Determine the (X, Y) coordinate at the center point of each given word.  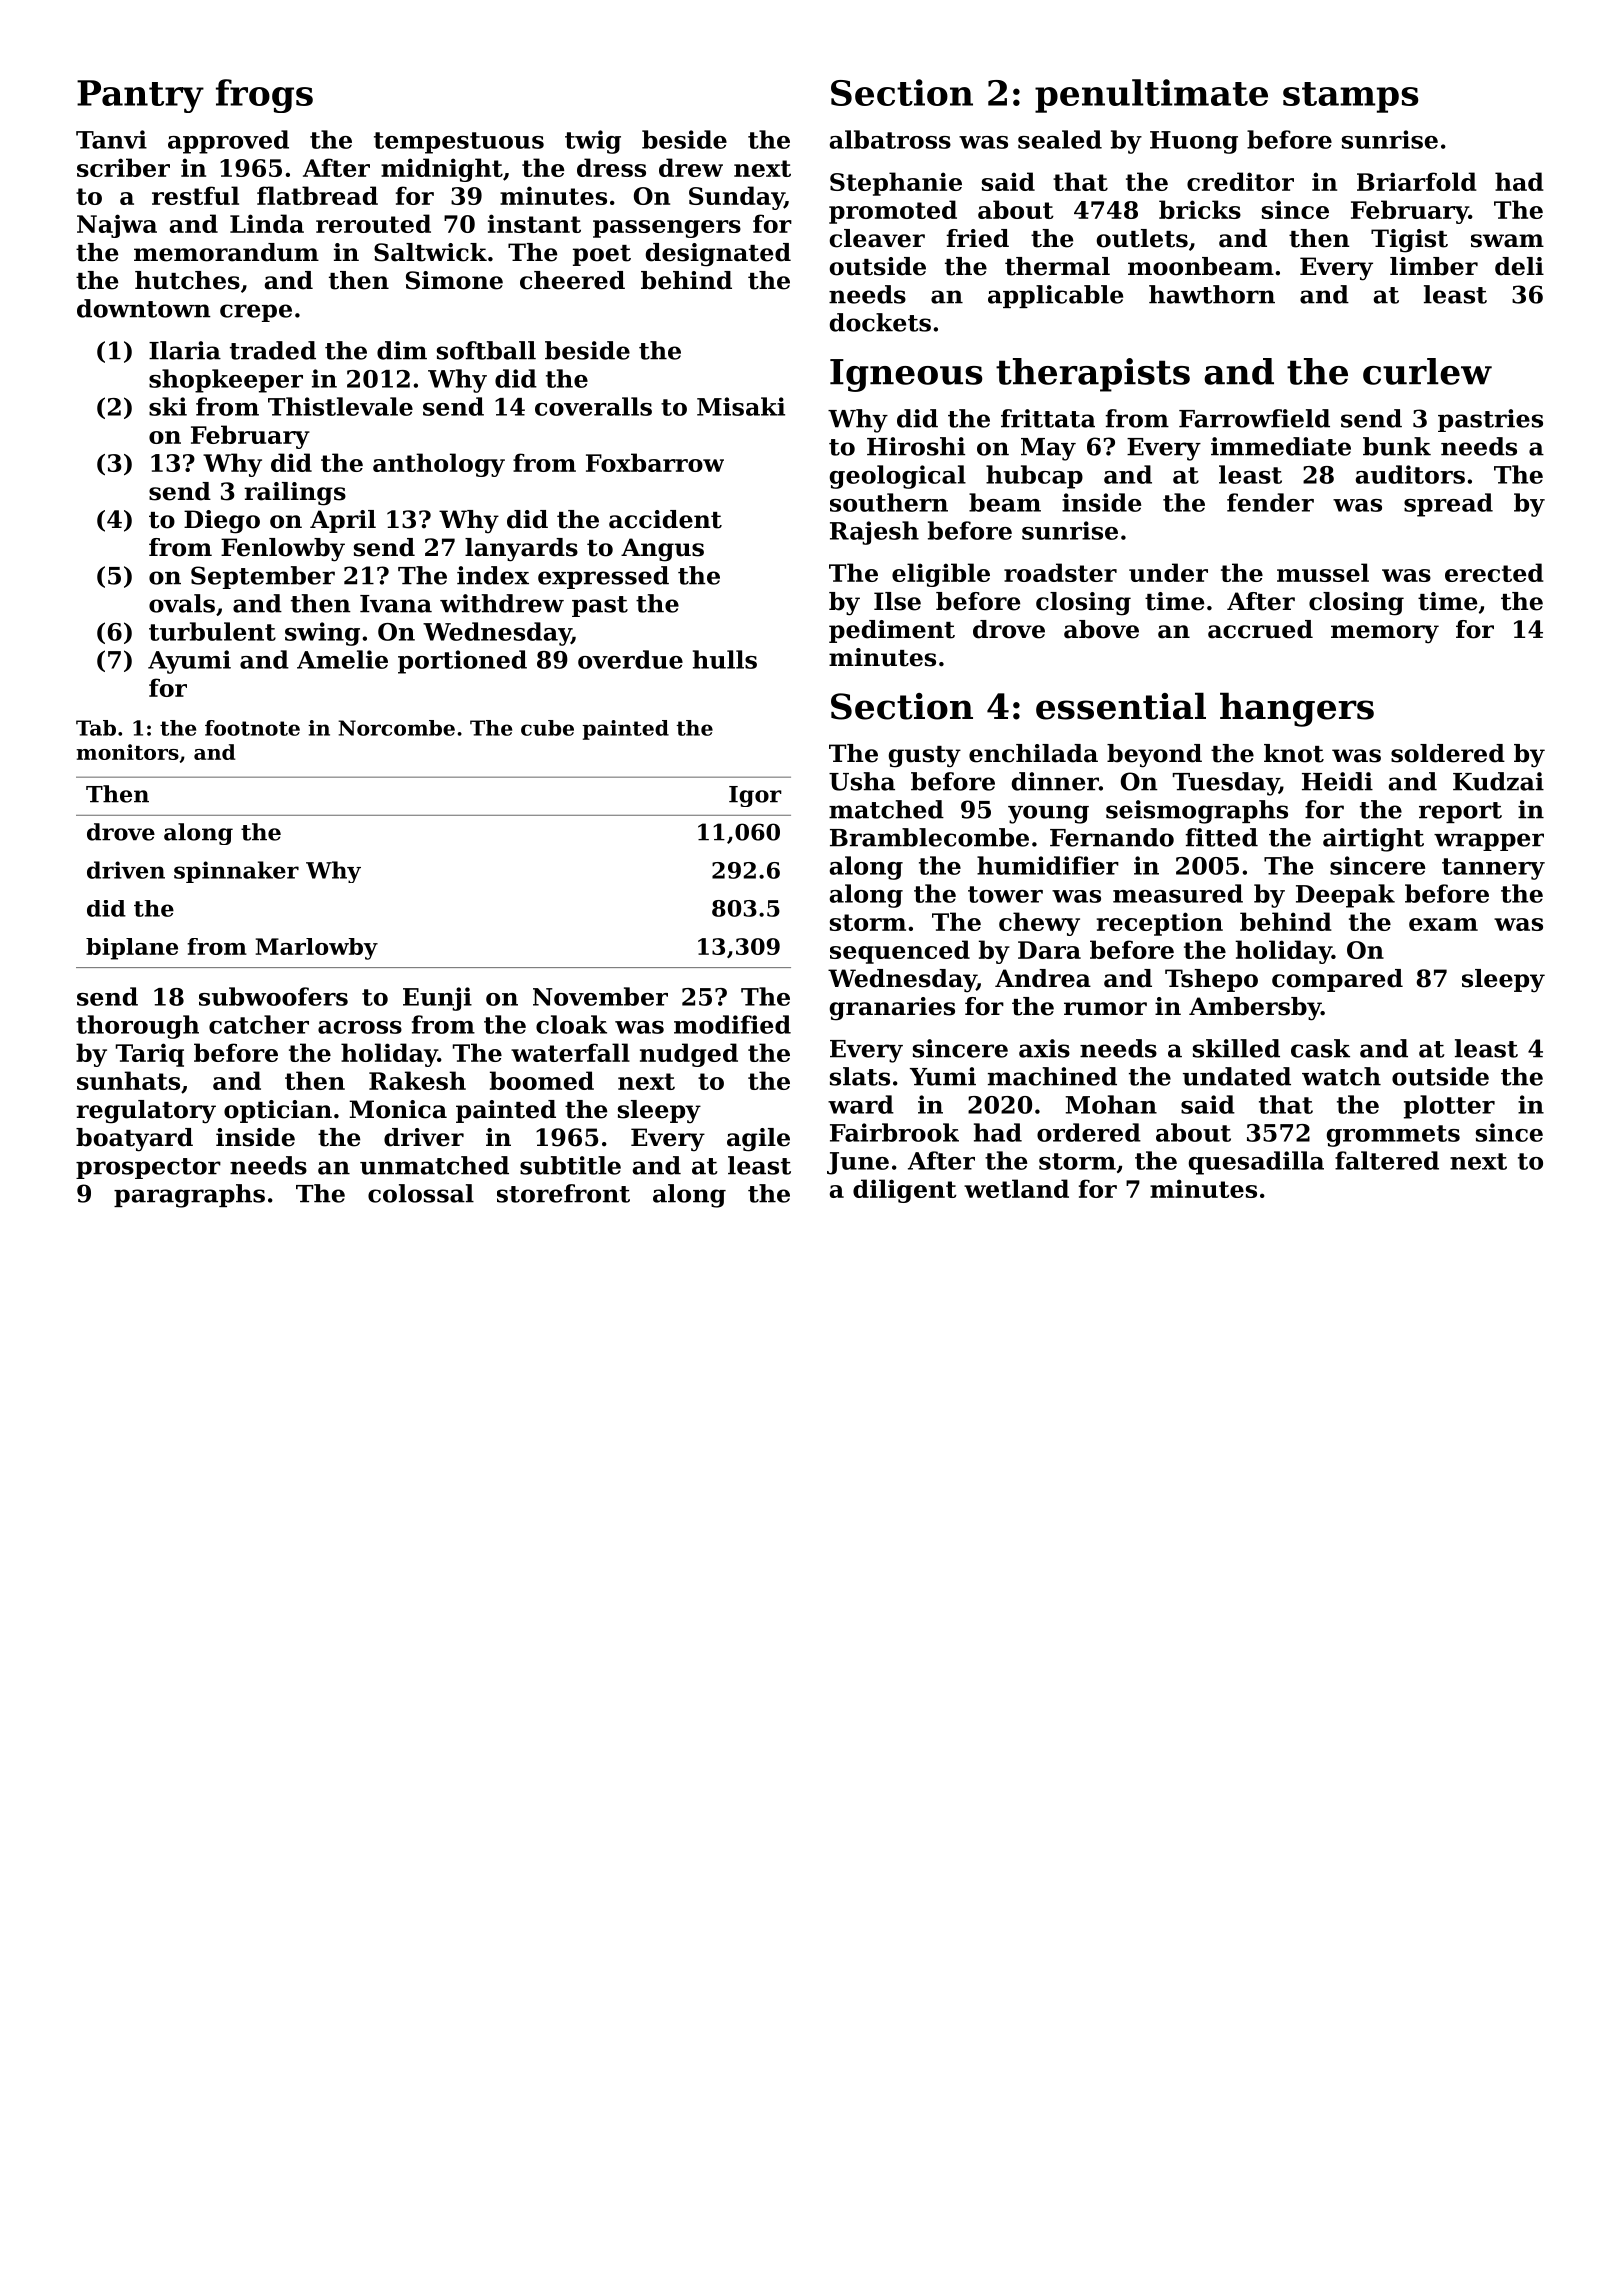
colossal (421, 1193)
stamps (1350, 97)
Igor (755, 796)
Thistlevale (340, 406)
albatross (890, 139)
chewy (1039, 924)
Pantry (140, 96)
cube (547, 728)
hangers (1297, 709)
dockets (880, 322)
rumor (1105, 1009)
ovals (182, 603)
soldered (1448, 753)
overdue (630, 659)
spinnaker (236, 872)
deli (1519, 266)
